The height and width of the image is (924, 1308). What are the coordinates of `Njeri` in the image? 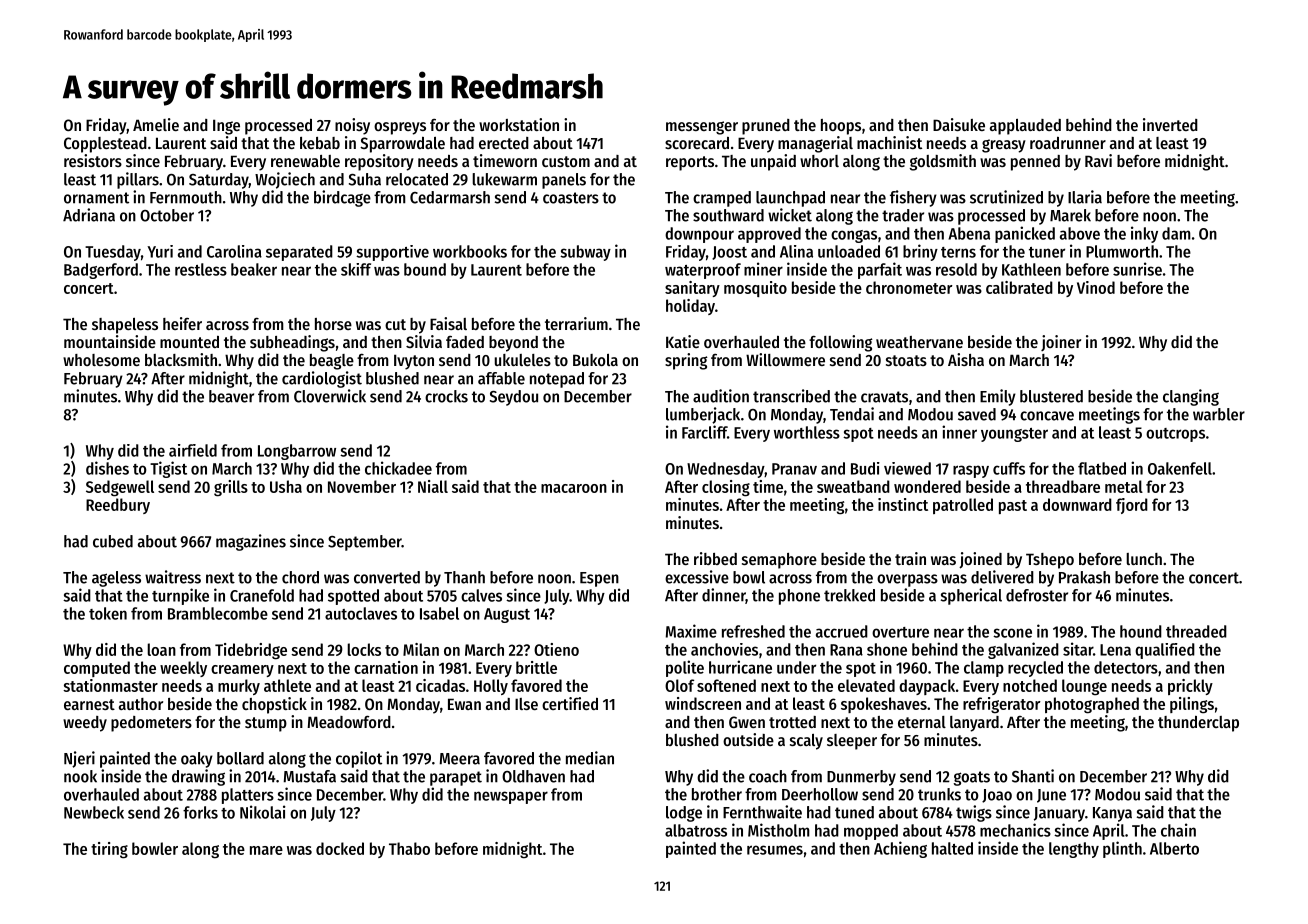 It's located at (79, 759).
